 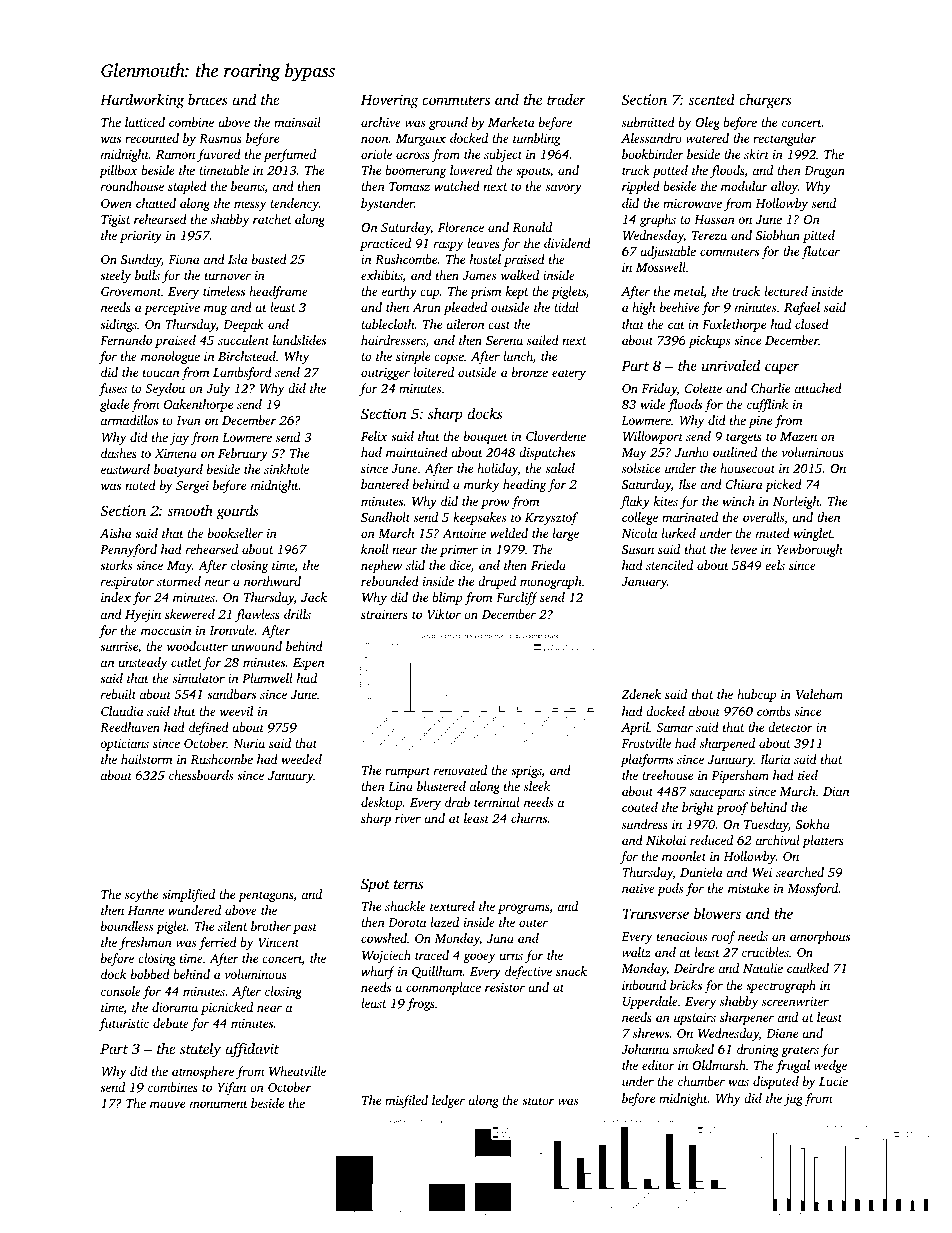 I want to click on chargers, so click(x=765, y=101).
